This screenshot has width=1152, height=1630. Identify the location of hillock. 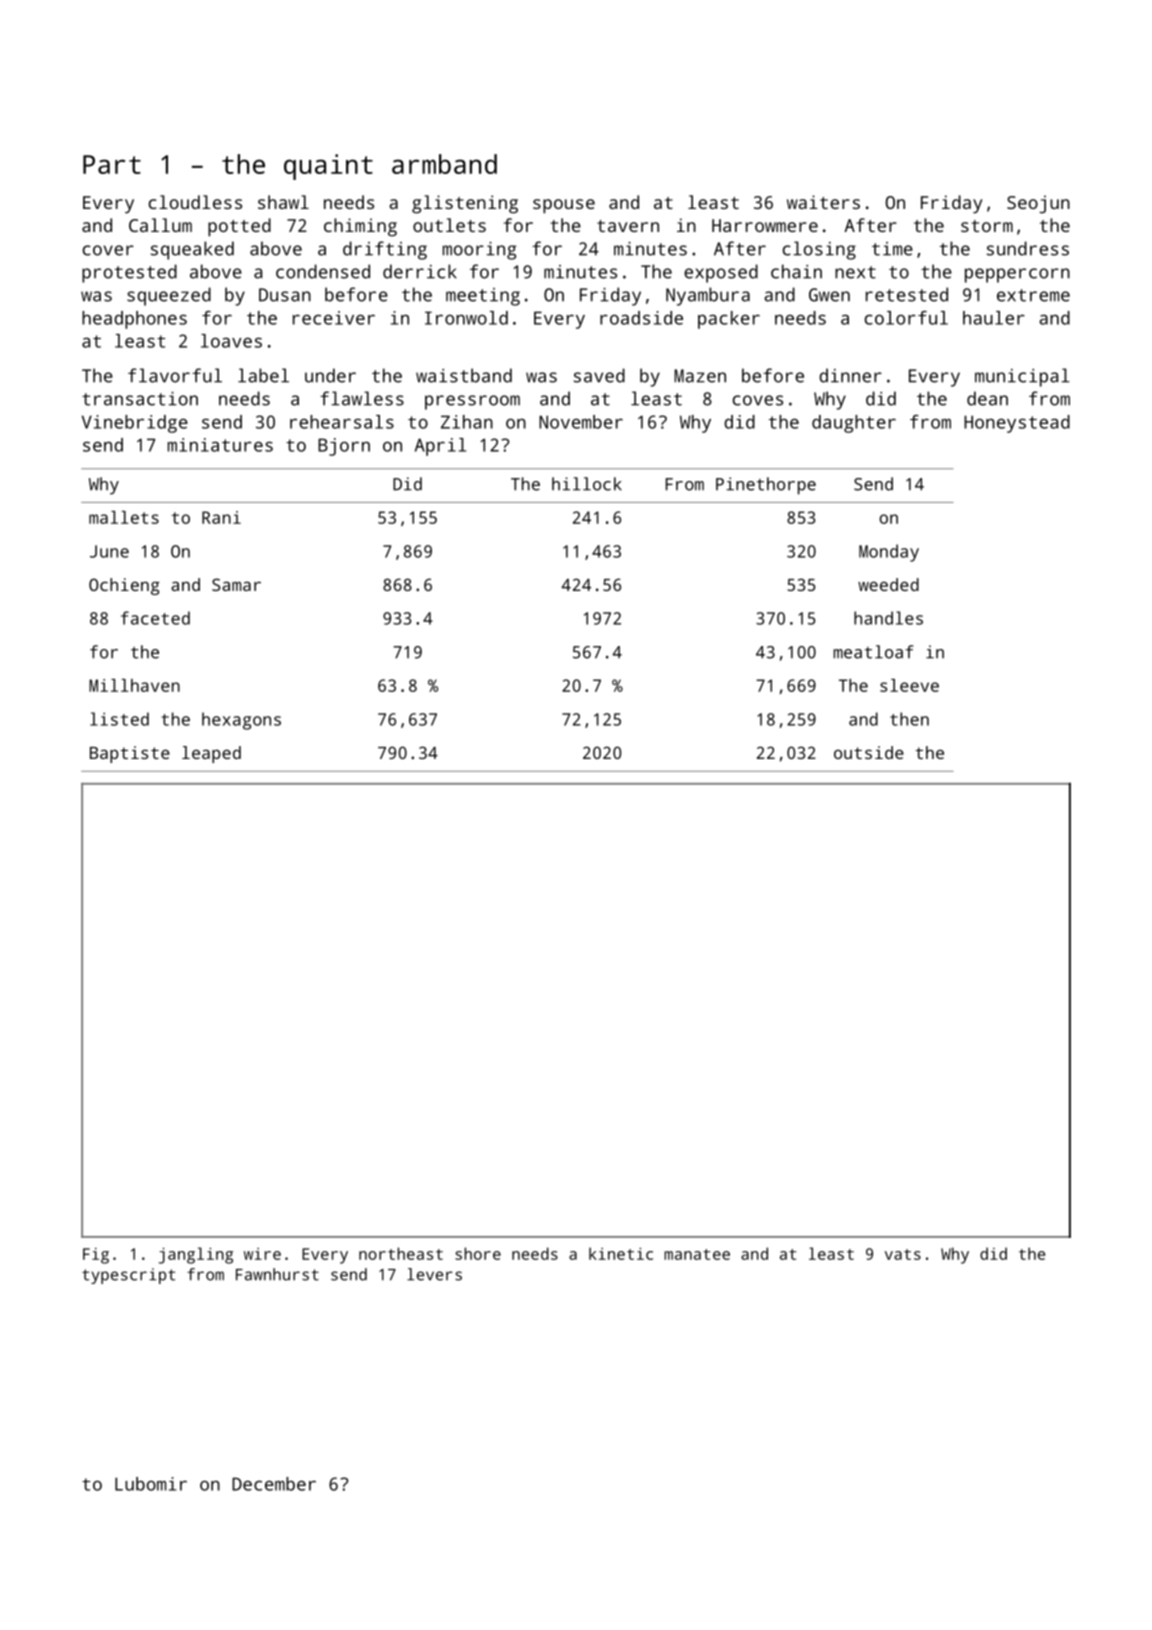
(587, 484).
